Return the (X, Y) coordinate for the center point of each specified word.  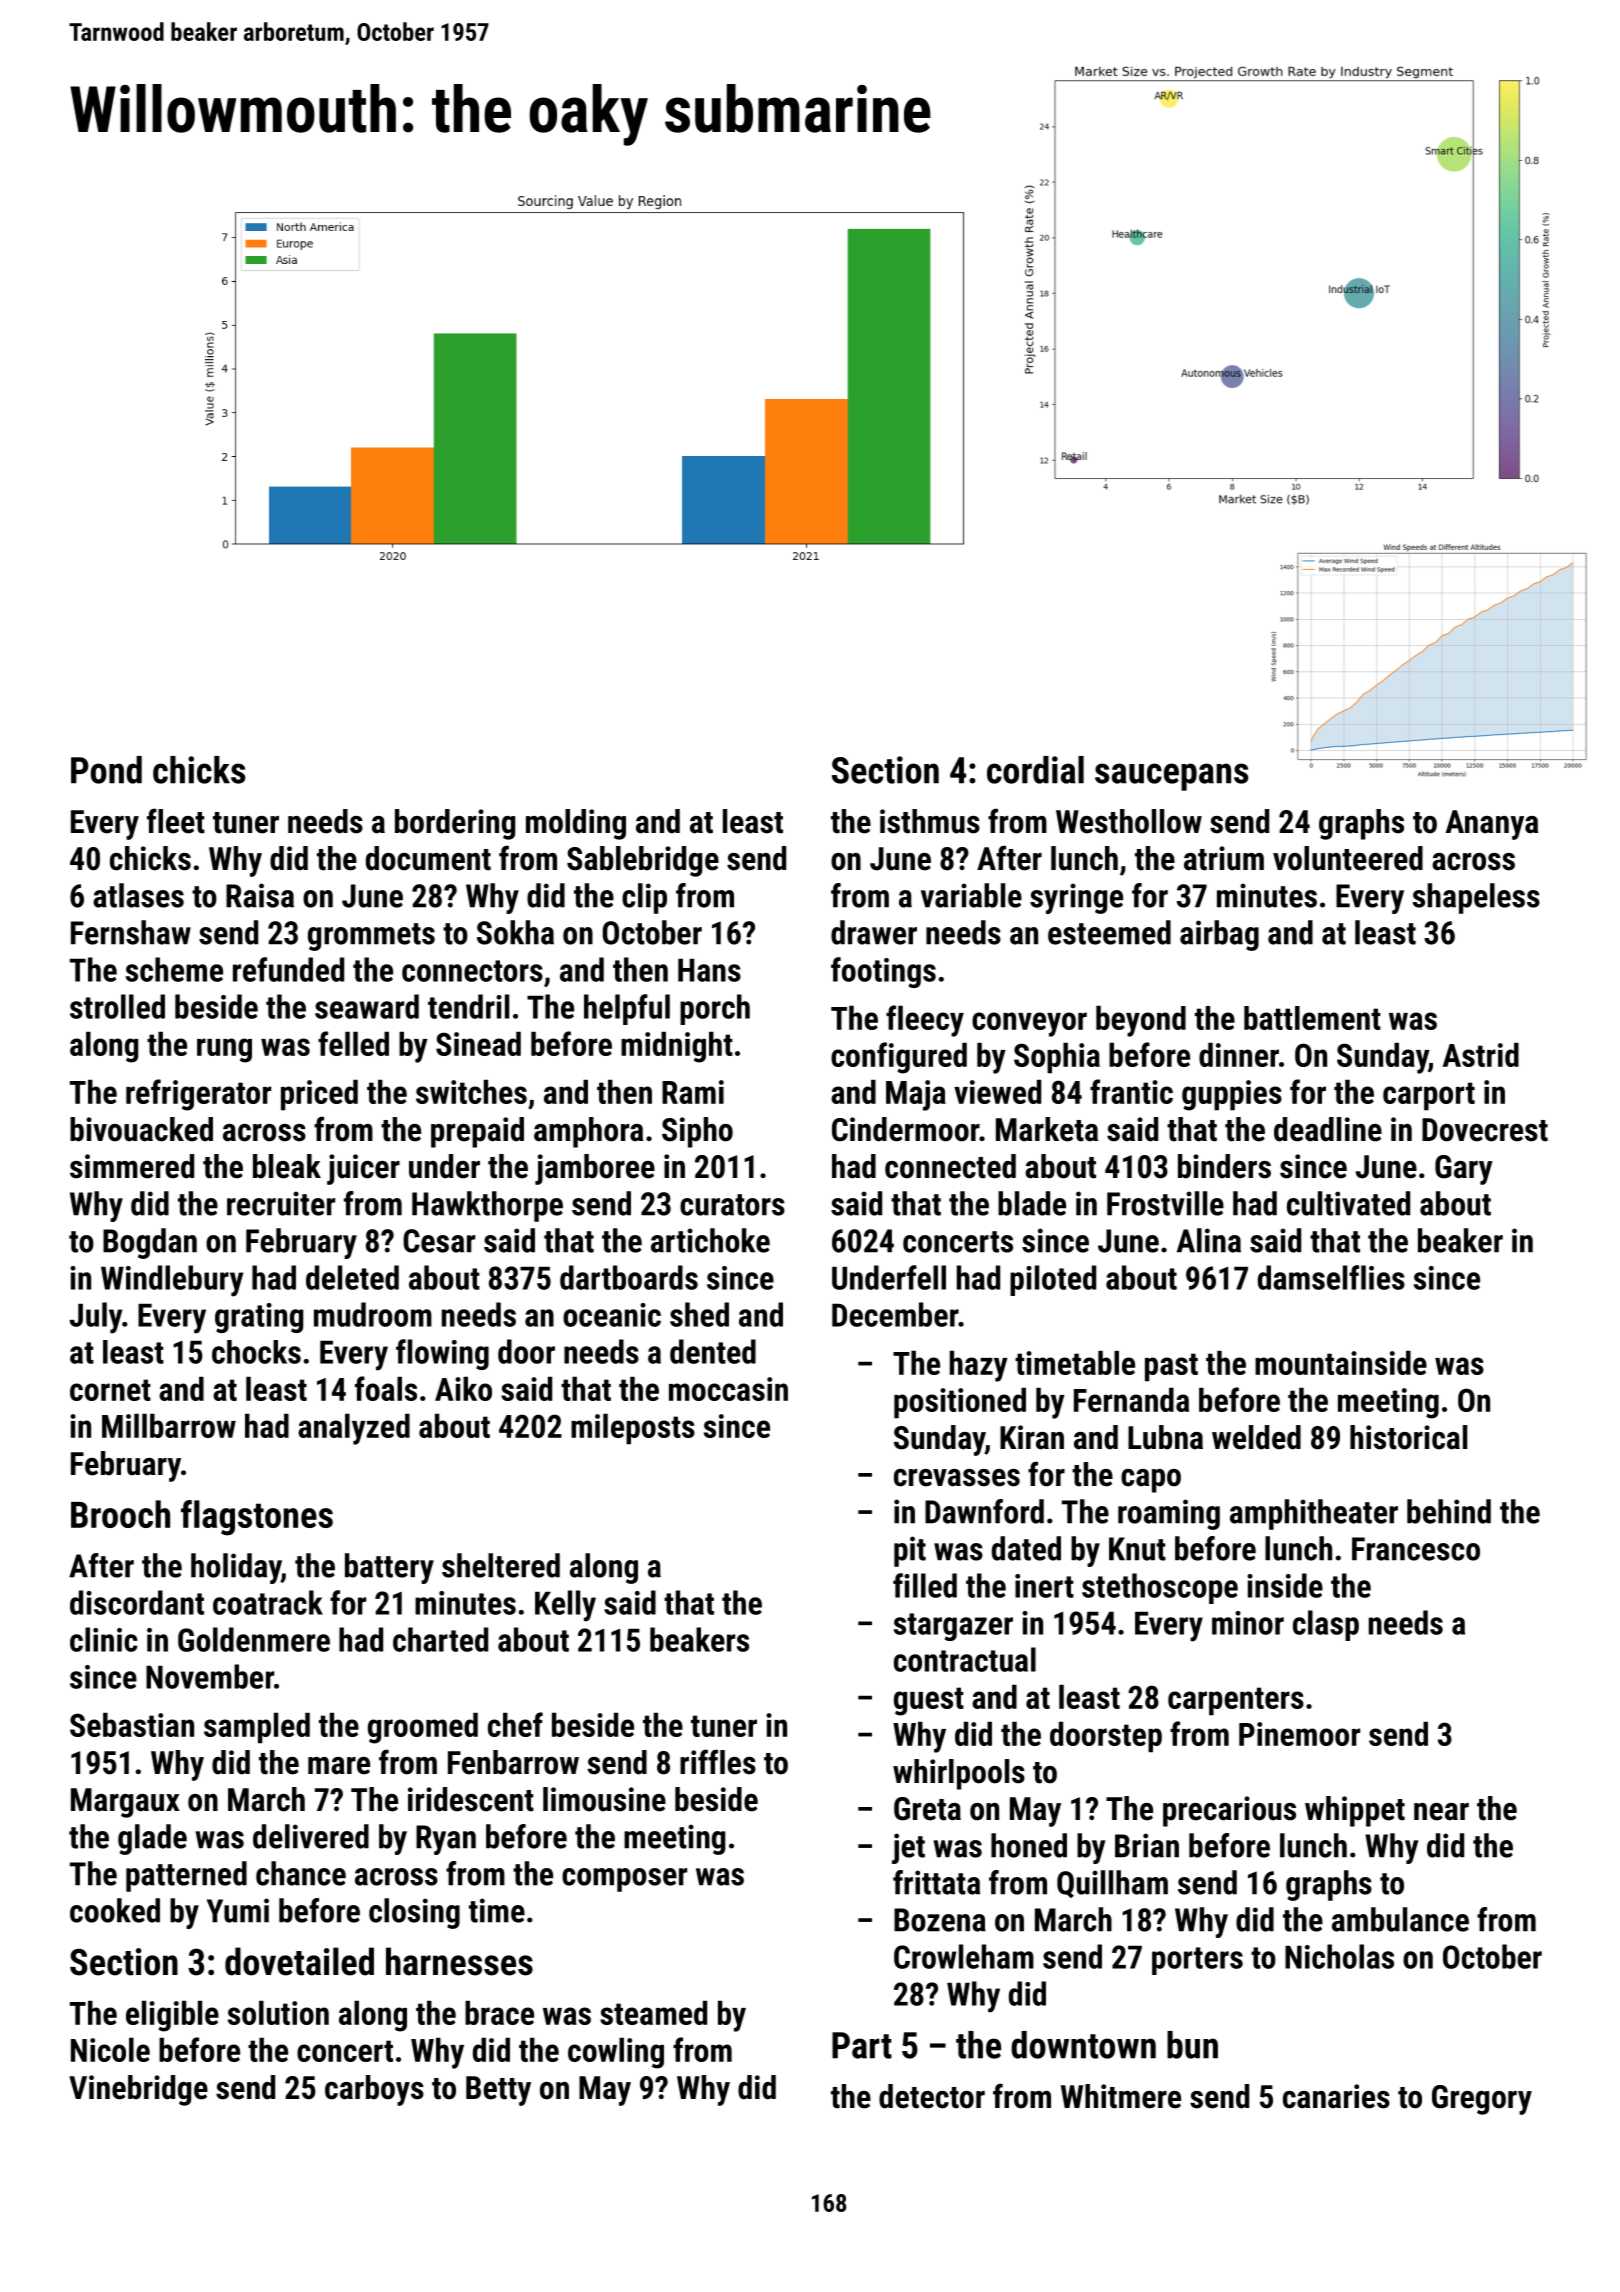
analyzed (354, 1429)
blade (1032, 1203)
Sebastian (132, 1725)
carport (1429, 1096)
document (428, 858)
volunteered (1348, 858)
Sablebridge (643, 861)
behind (1449, 1511)
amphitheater (1314, 1514)
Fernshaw (131, 932)
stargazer (953, 1627)
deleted (352, 1277)
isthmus (930, 821)
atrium (1224, 858)
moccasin (728, 1389)
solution (278, 2013)
